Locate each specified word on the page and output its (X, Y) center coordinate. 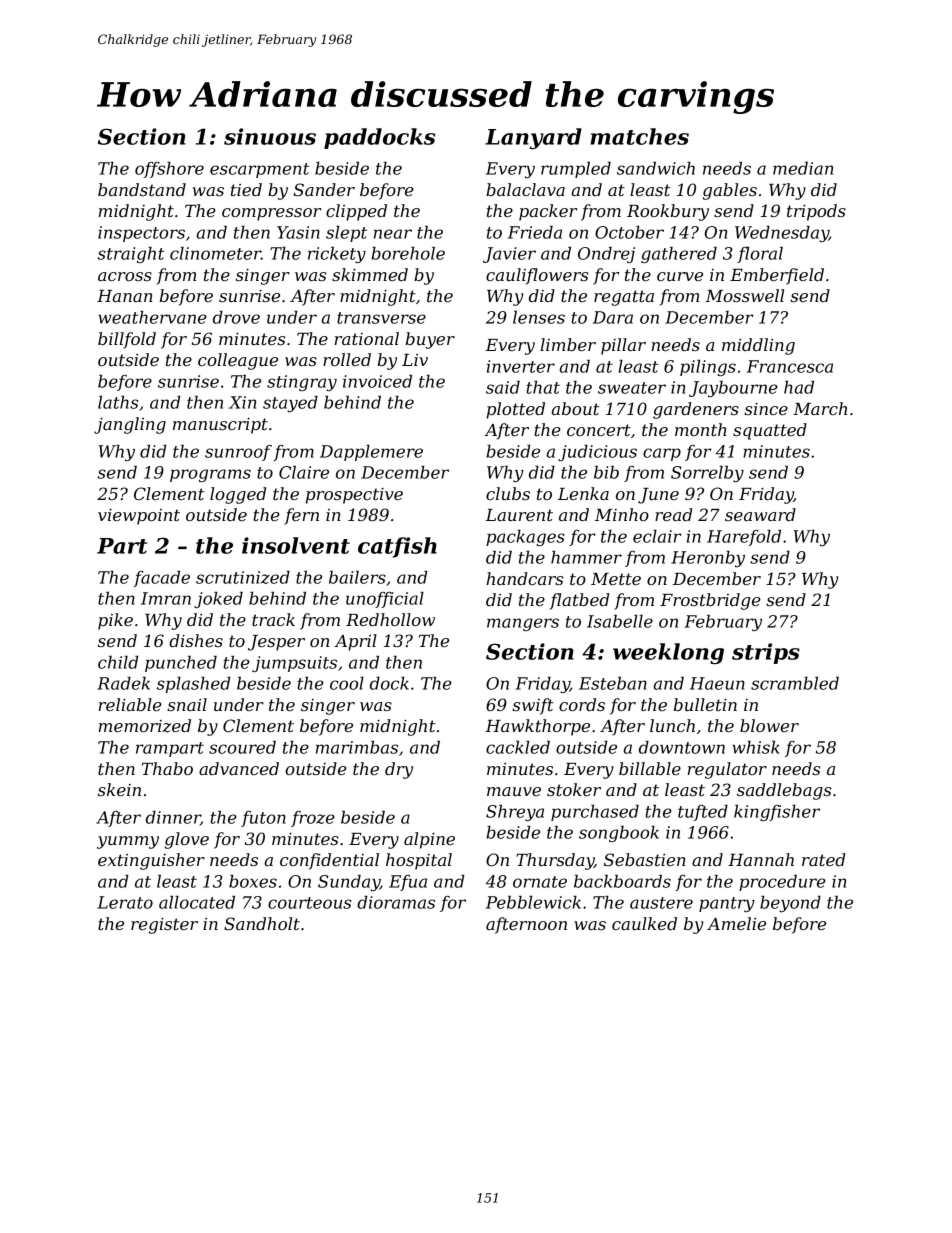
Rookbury (668, 212)
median (803, 168)
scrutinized (243, 577)
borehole (408, 253)
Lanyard (533, 138)
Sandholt (262, 923)
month (701, 429)
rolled (347, 359)
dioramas (396, 902)
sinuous (270, 136)
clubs (508, 493)
